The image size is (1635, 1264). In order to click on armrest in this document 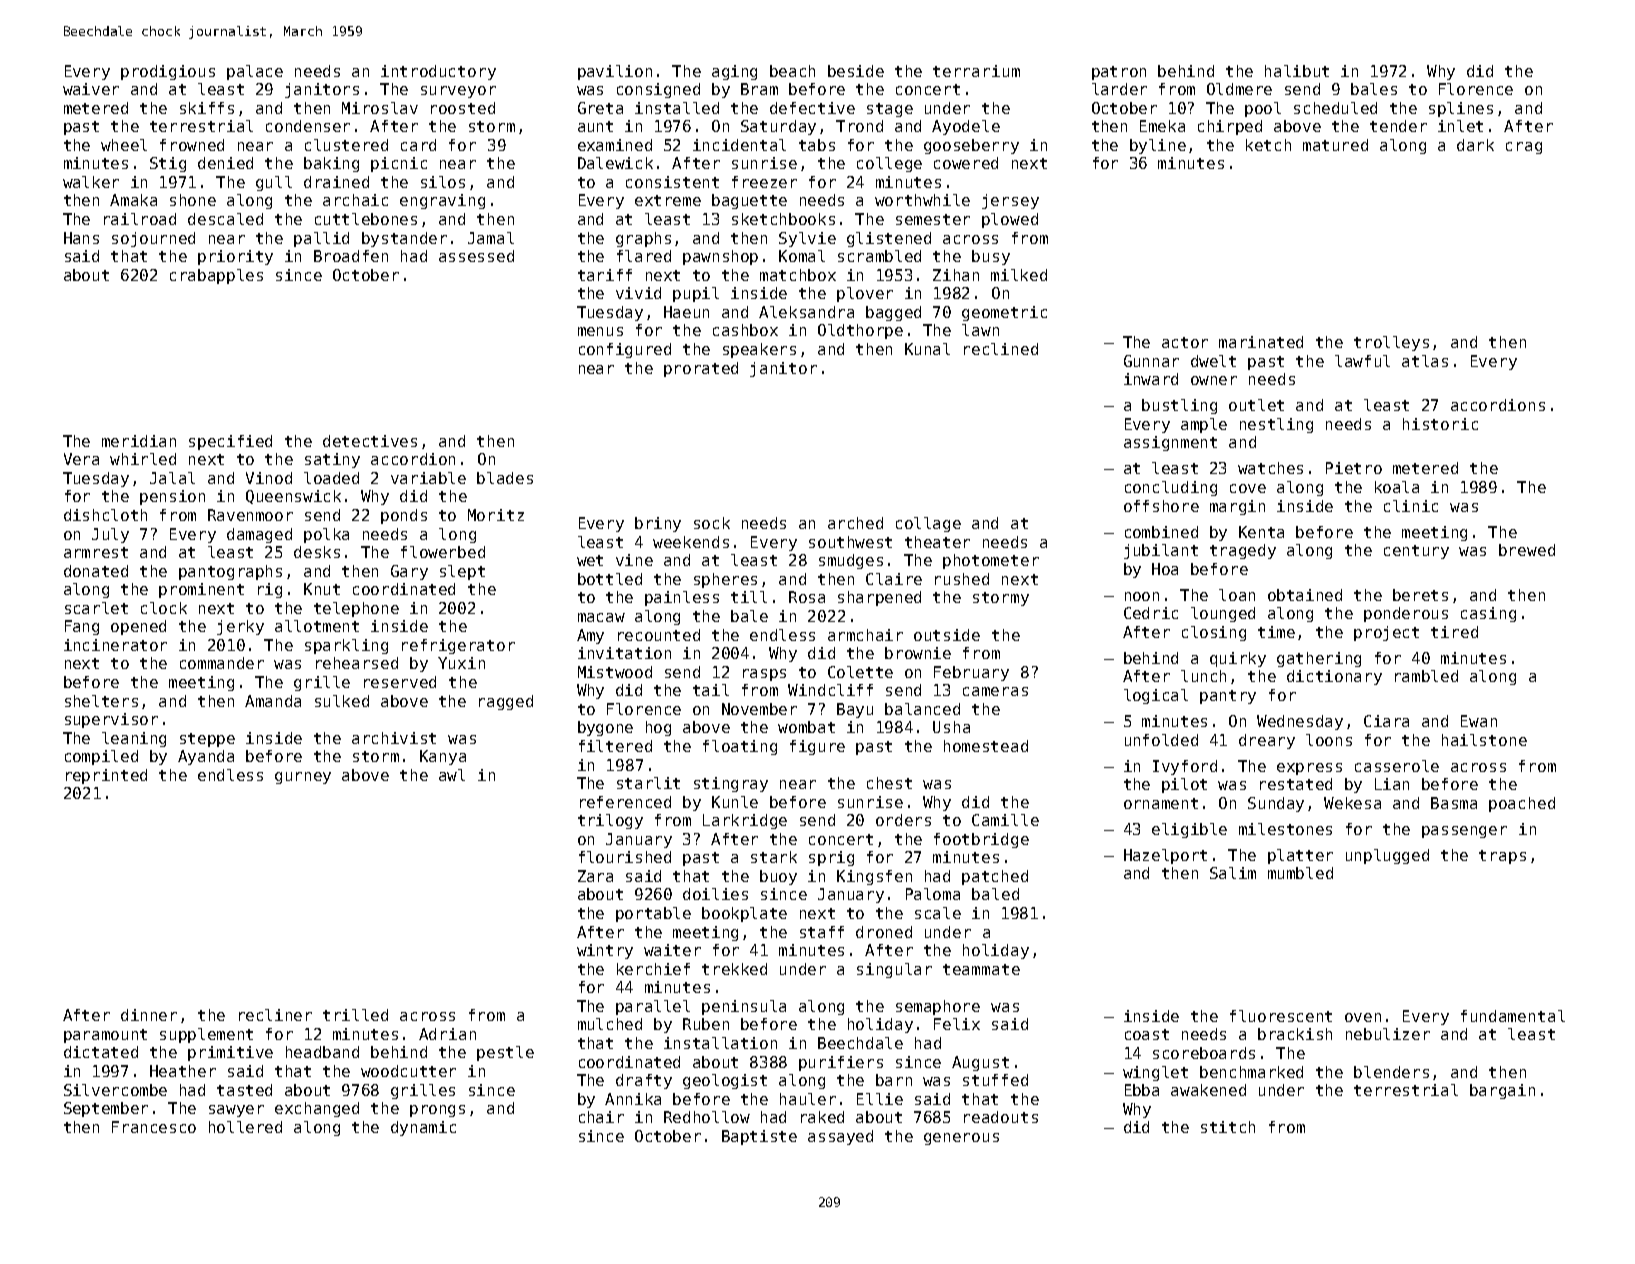, I will do `click(96, 552)`.
